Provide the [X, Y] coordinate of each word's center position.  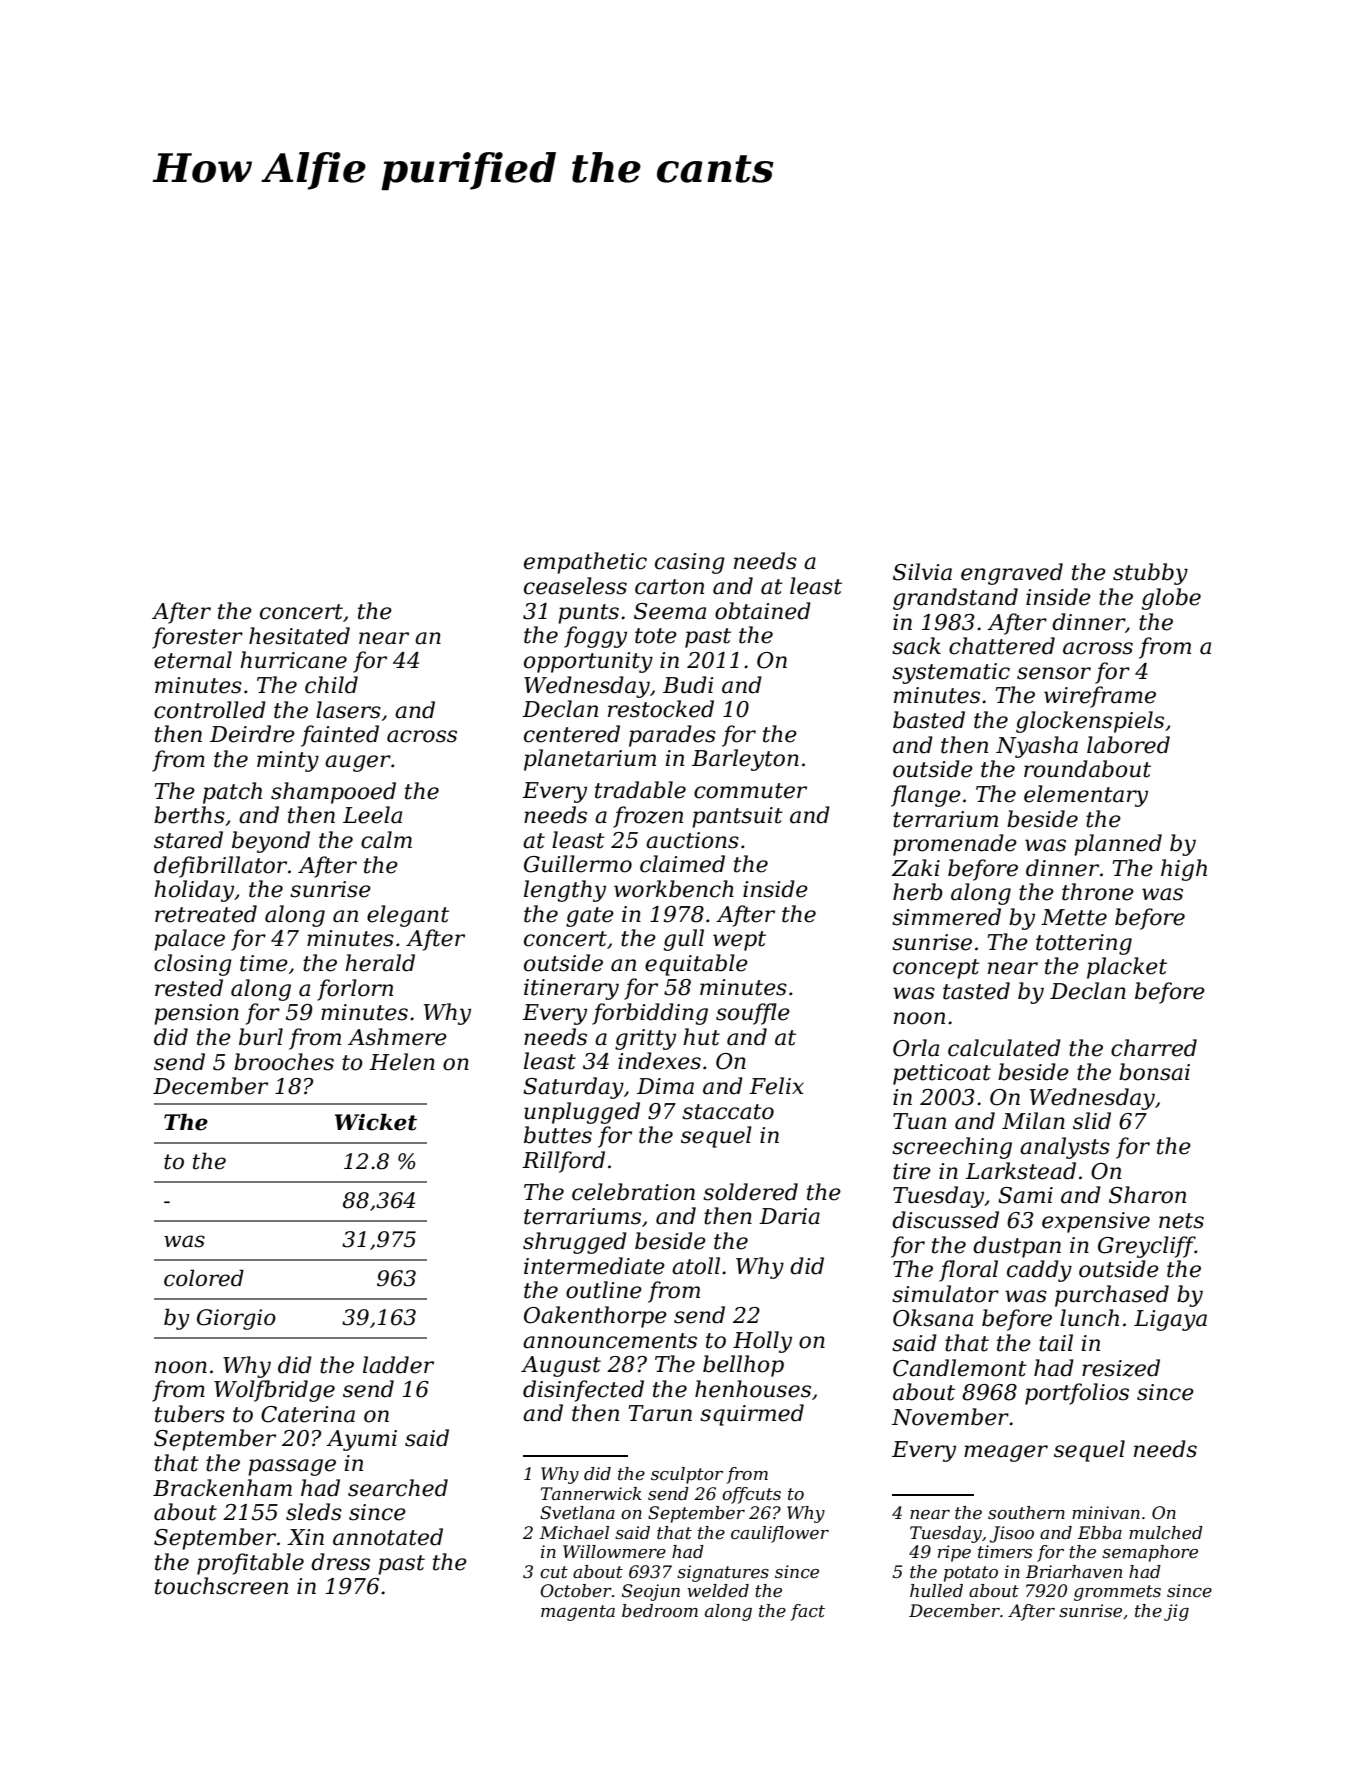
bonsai [1154, 1072]
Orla [916, 1048]
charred [1154, 1048]
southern [1026, 1513]
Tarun [660, 1413]
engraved [1012, 574]
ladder [398, 1365]
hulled [936, 1591]
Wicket [376, 1122]
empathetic [585, 563]
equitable [696, 965]
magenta [578, 1613]
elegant [408, 916]
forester [197, 638]
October [576, 1591]
